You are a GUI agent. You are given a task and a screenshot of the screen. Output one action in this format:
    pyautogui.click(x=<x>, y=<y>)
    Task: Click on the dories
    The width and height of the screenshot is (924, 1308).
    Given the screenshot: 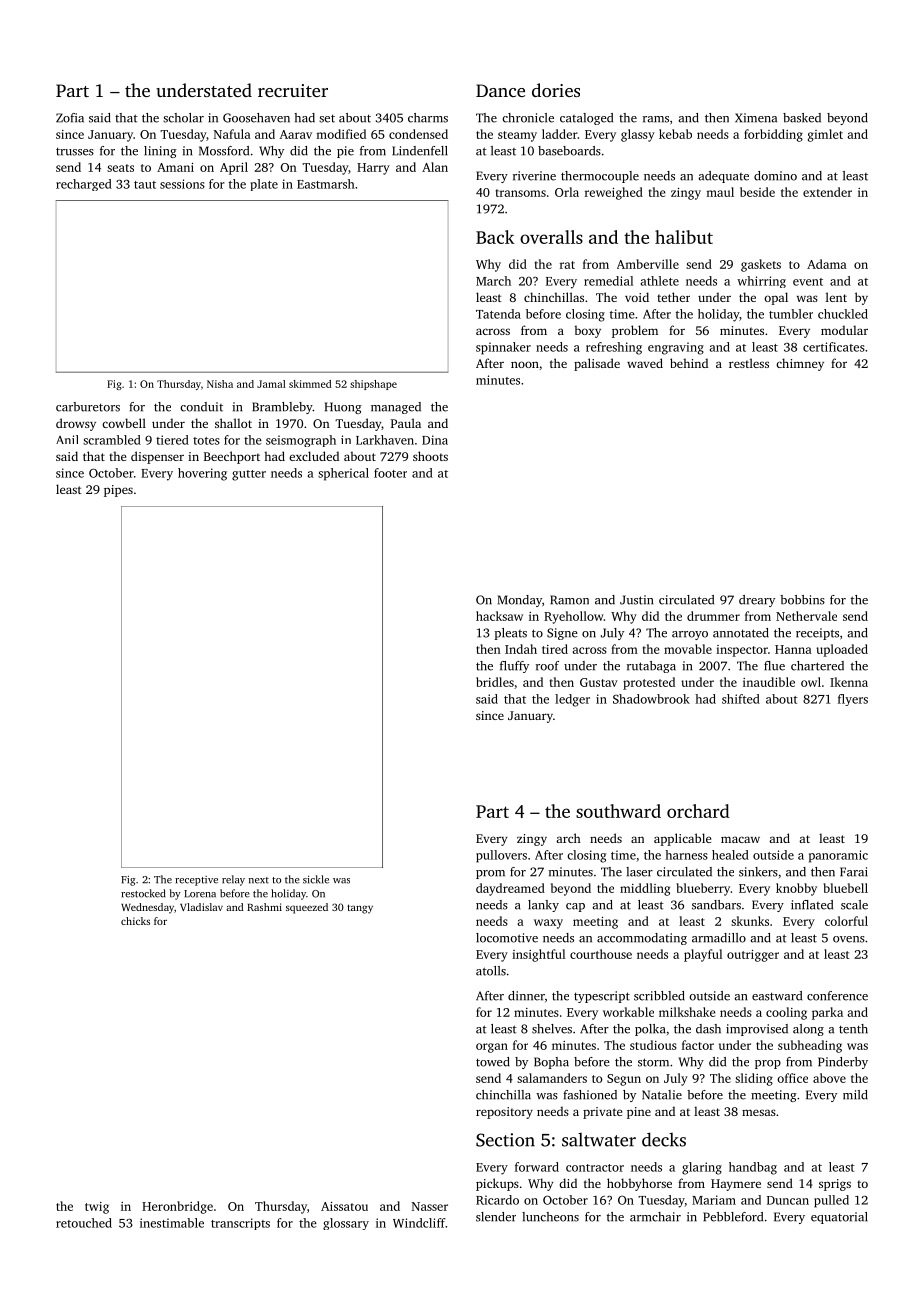 What is the action you would take?
    pyautogui.click(x=556, y=90)
